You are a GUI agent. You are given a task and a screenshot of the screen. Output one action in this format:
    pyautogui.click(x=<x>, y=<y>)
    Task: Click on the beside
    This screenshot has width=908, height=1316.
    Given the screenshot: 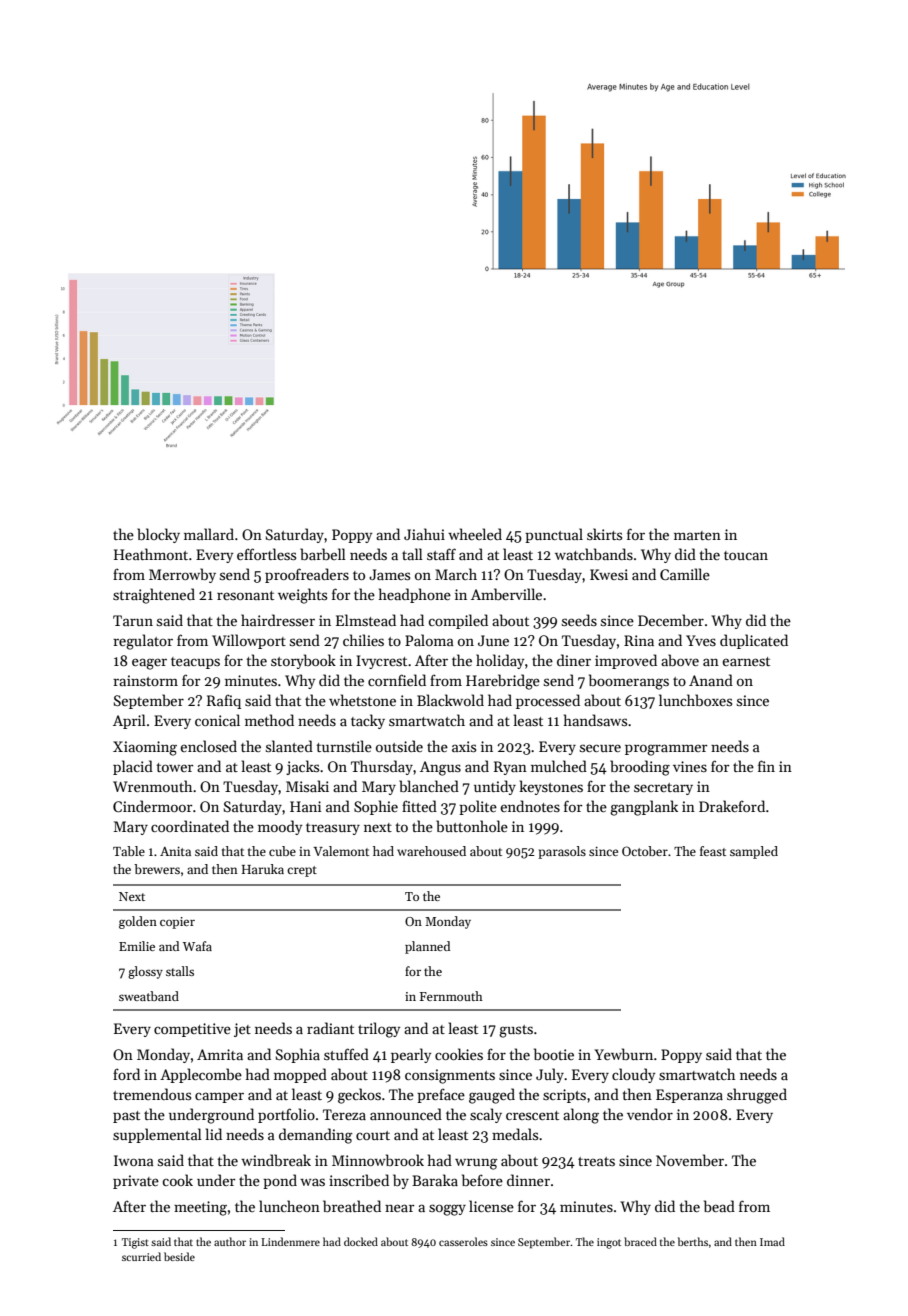 What is the action you would take?
    pyautogui.click(x=179, y=1256)
